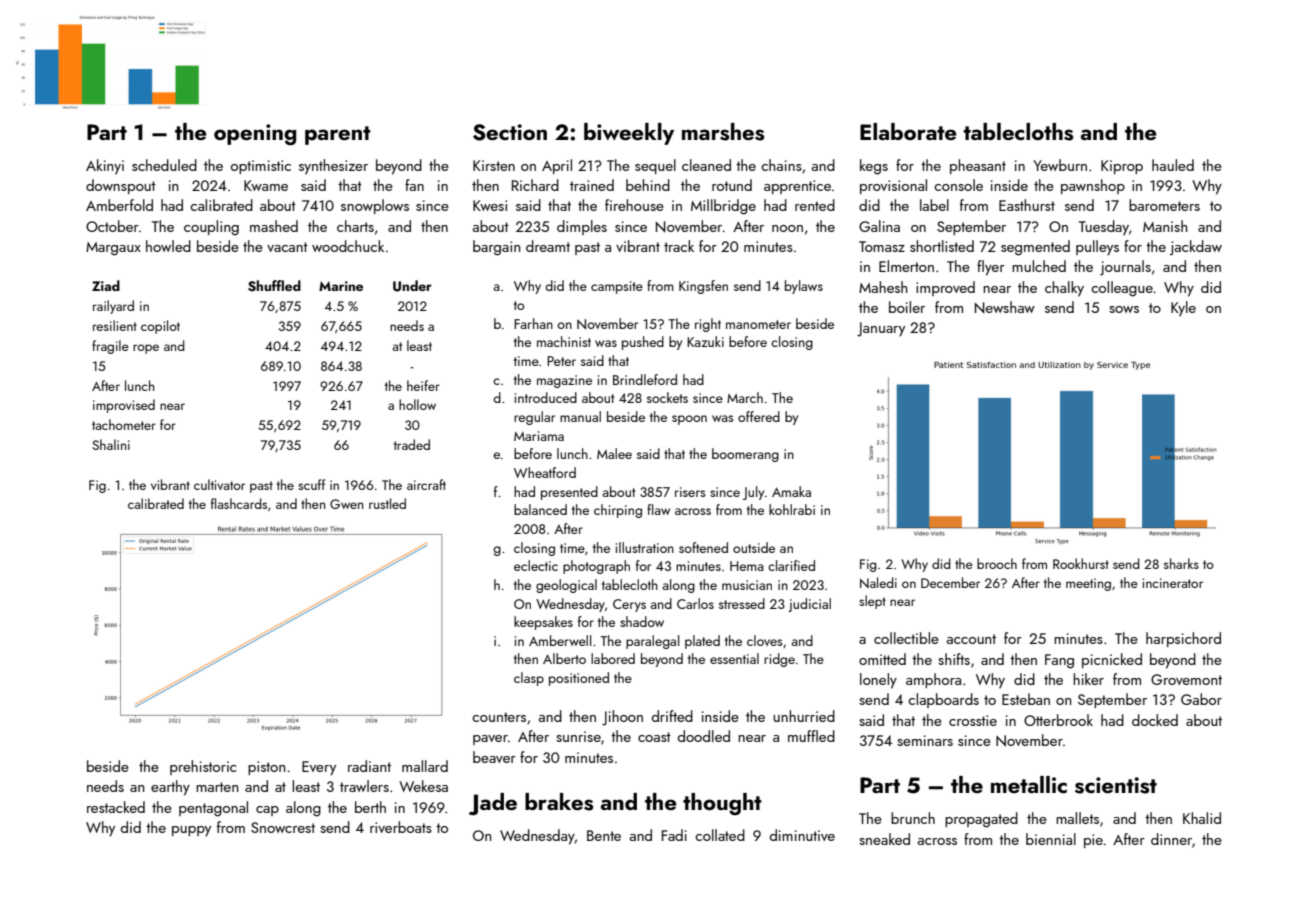 The width and height of the screenshot is (1308, 924). Describe the element at coordinates (191, 831) in the screenshot. I see `puppy` at that location.
